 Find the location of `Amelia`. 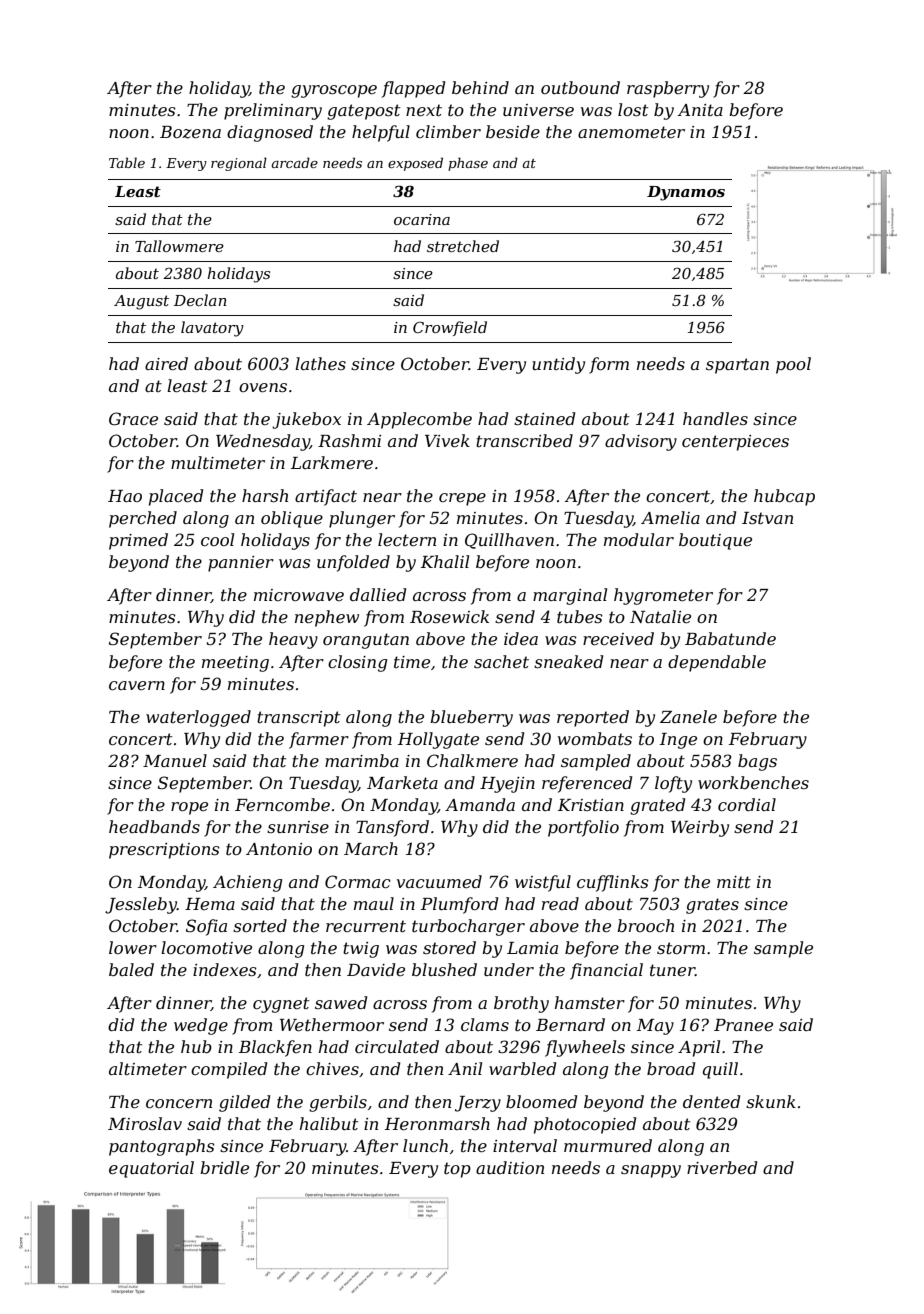

Amelia is located at coordinates (670, 517).
